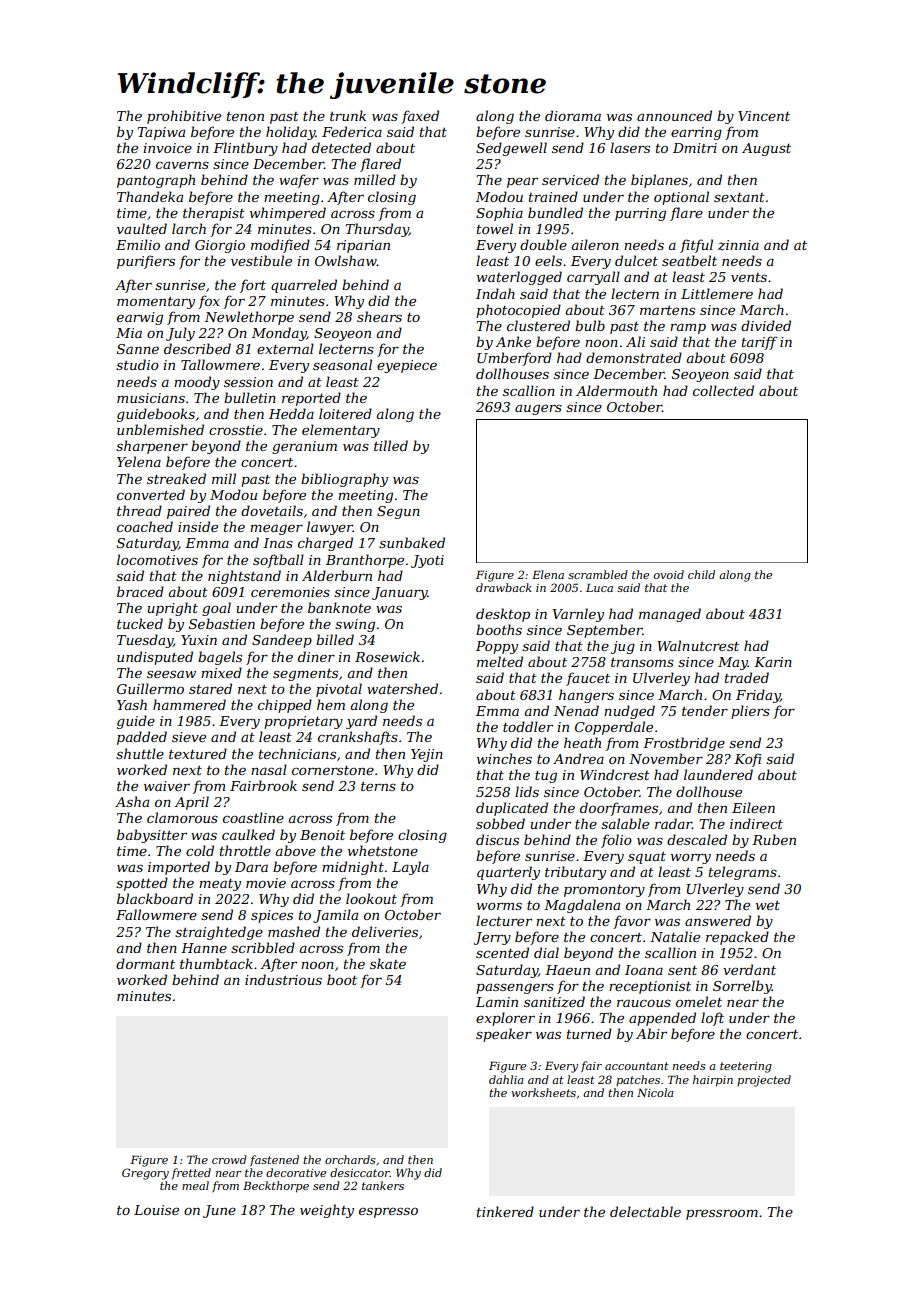 Image resolution: width=924 pixels, height=1308 pixels. Describe the element at coordinates (497, 839) in the screenshot. I see `discus` at that location.
